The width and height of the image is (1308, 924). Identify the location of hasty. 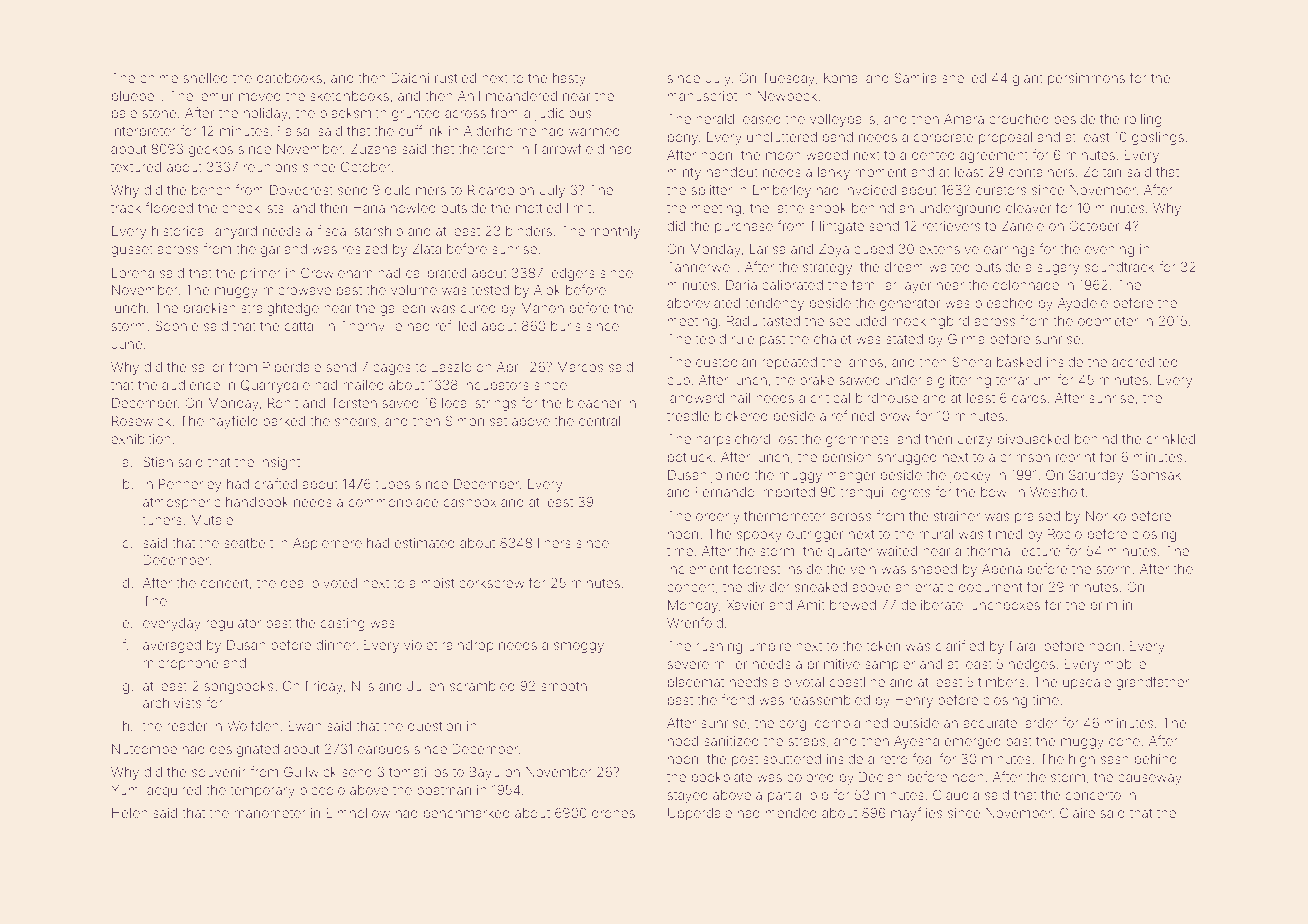
(569, 79).
